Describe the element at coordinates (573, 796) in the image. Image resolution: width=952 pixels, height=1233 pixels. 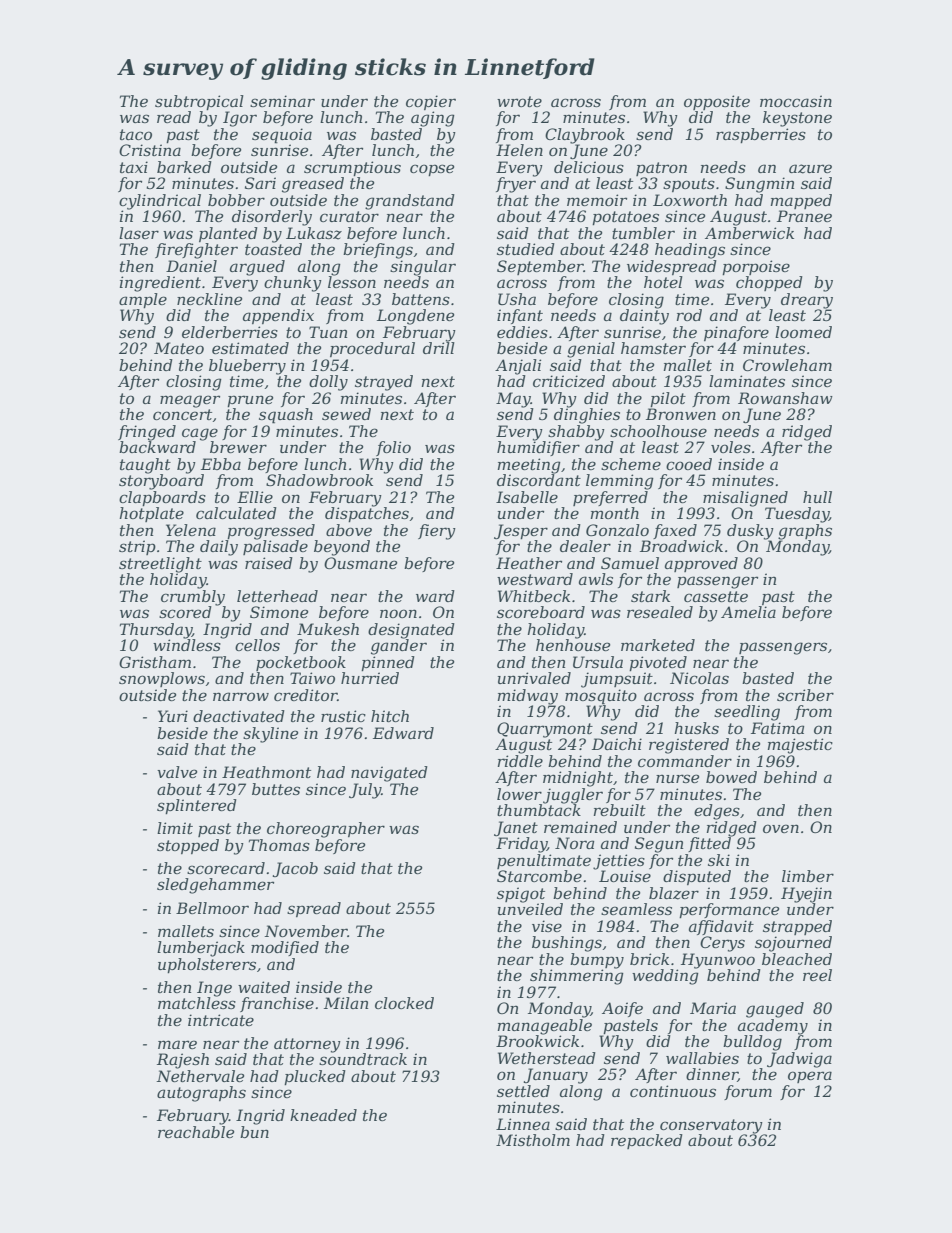
I see `juggler` at that location.
